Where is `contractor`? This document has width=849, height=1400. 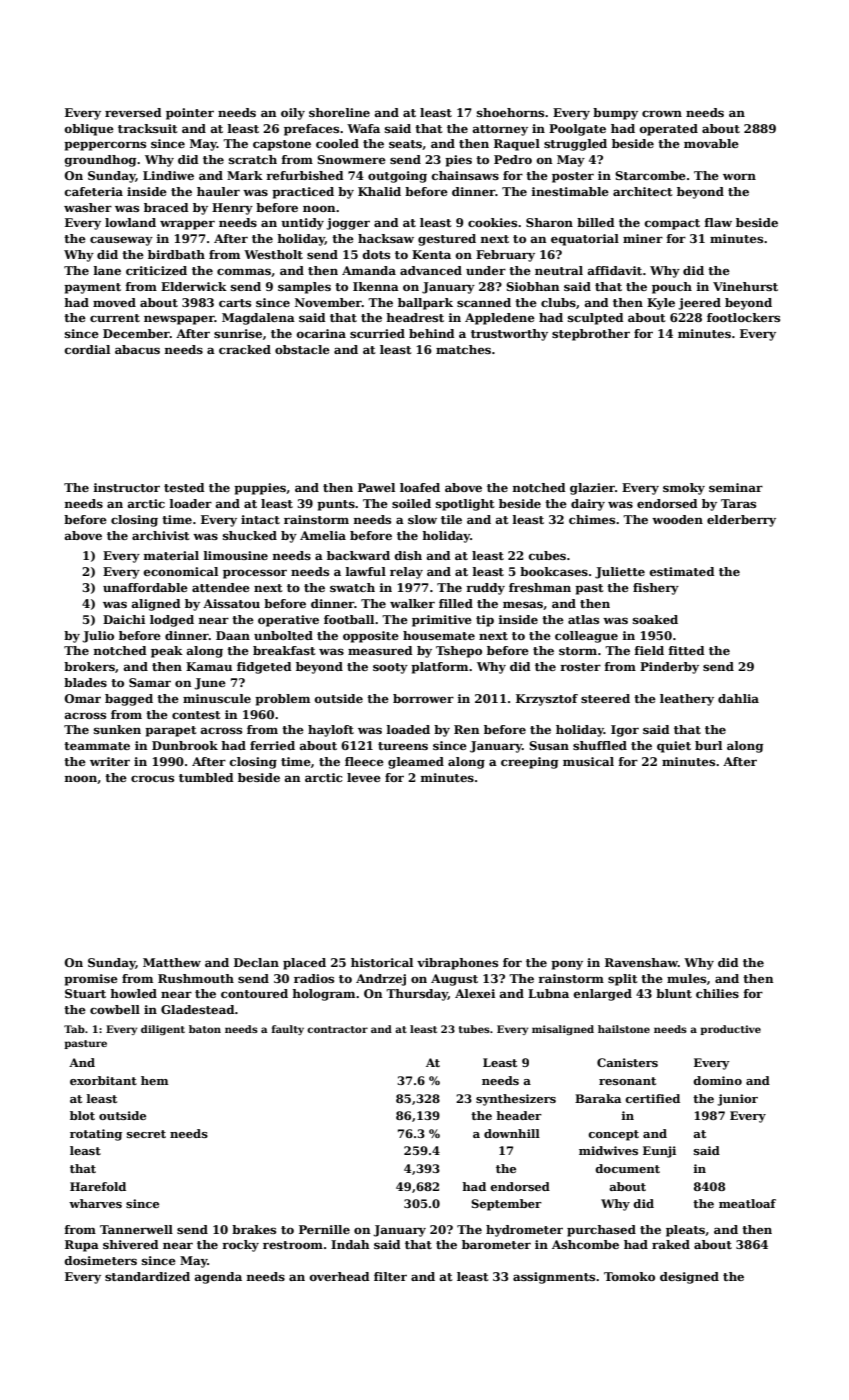
contractor is located at coordinates (337, 1029).
